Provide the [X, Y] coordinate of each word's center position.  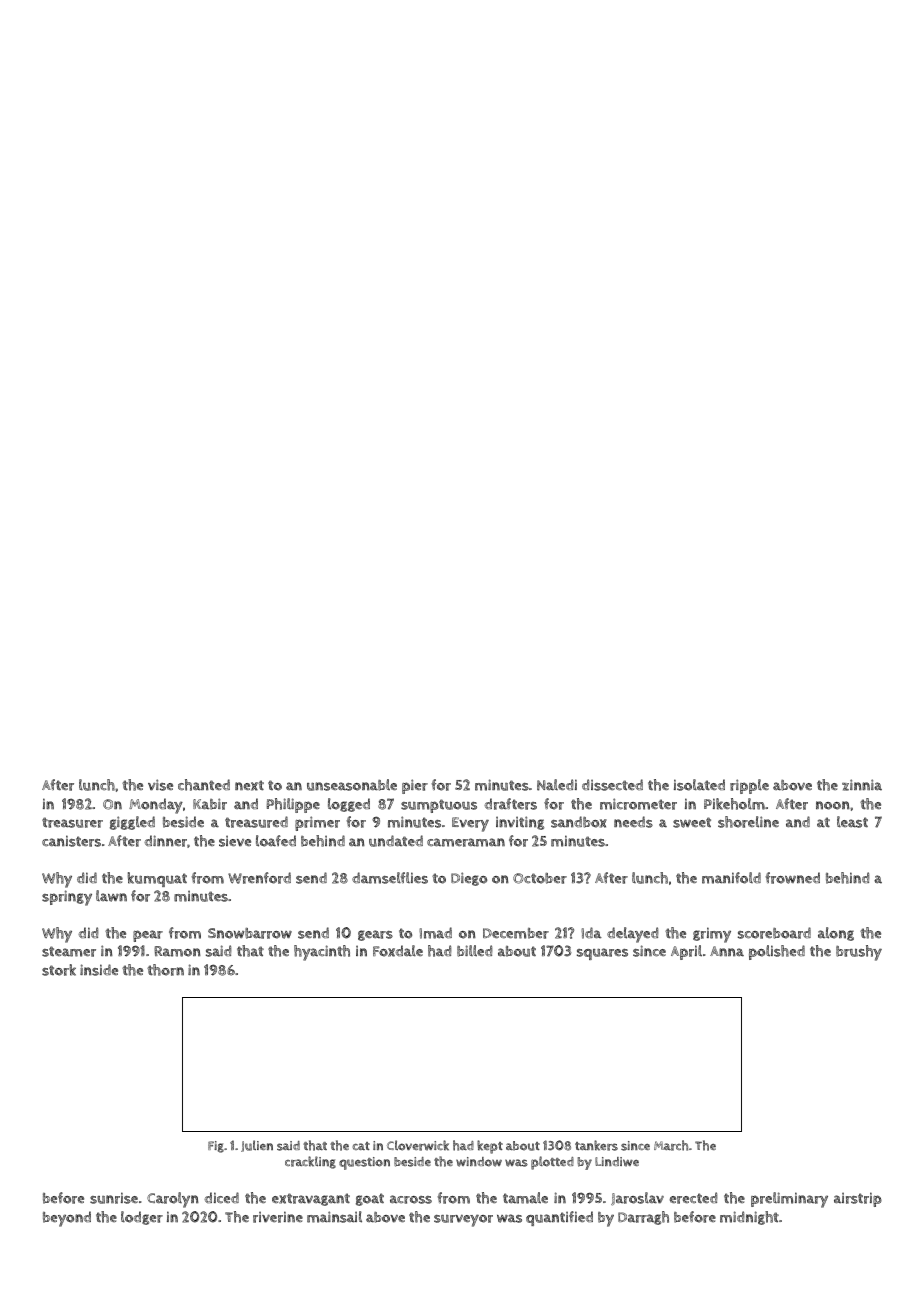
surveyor [463, 1220]
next [249, 785]
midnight [749, 1218]
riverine [278, 1217]
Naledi [557, 785]
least [852, 822]
